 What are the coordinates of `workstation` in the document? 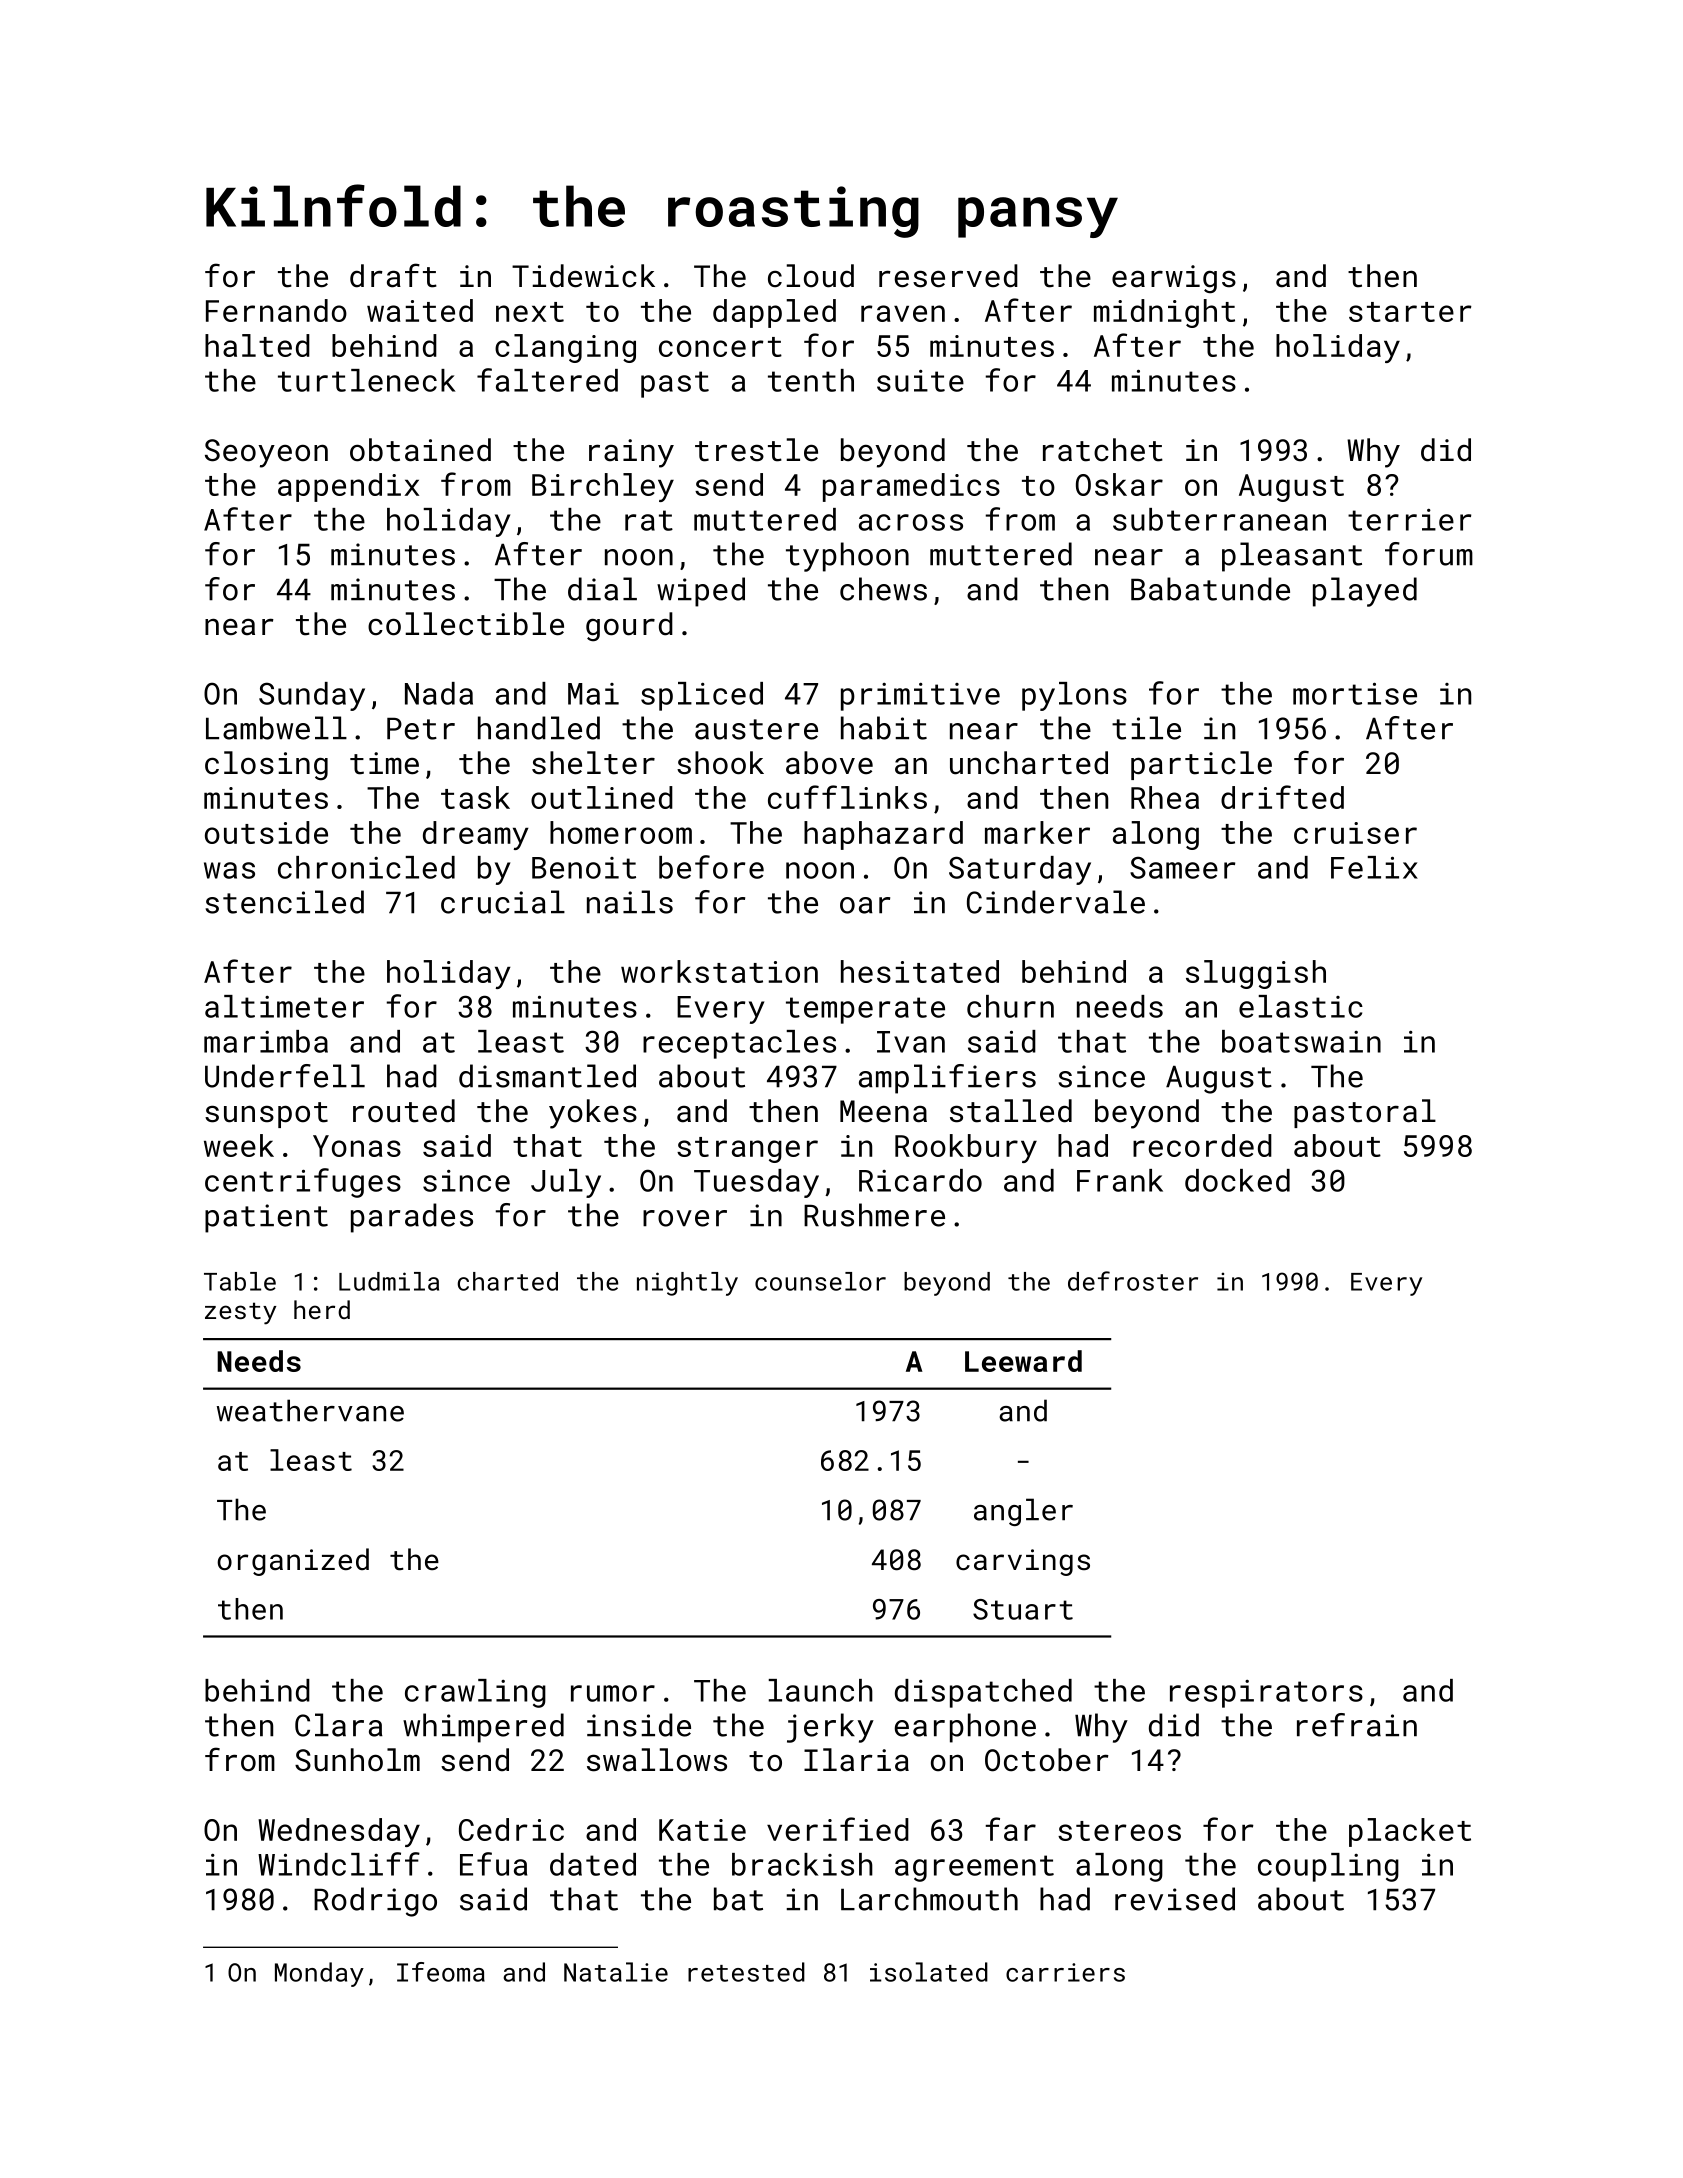 It's located at (719, 971).
